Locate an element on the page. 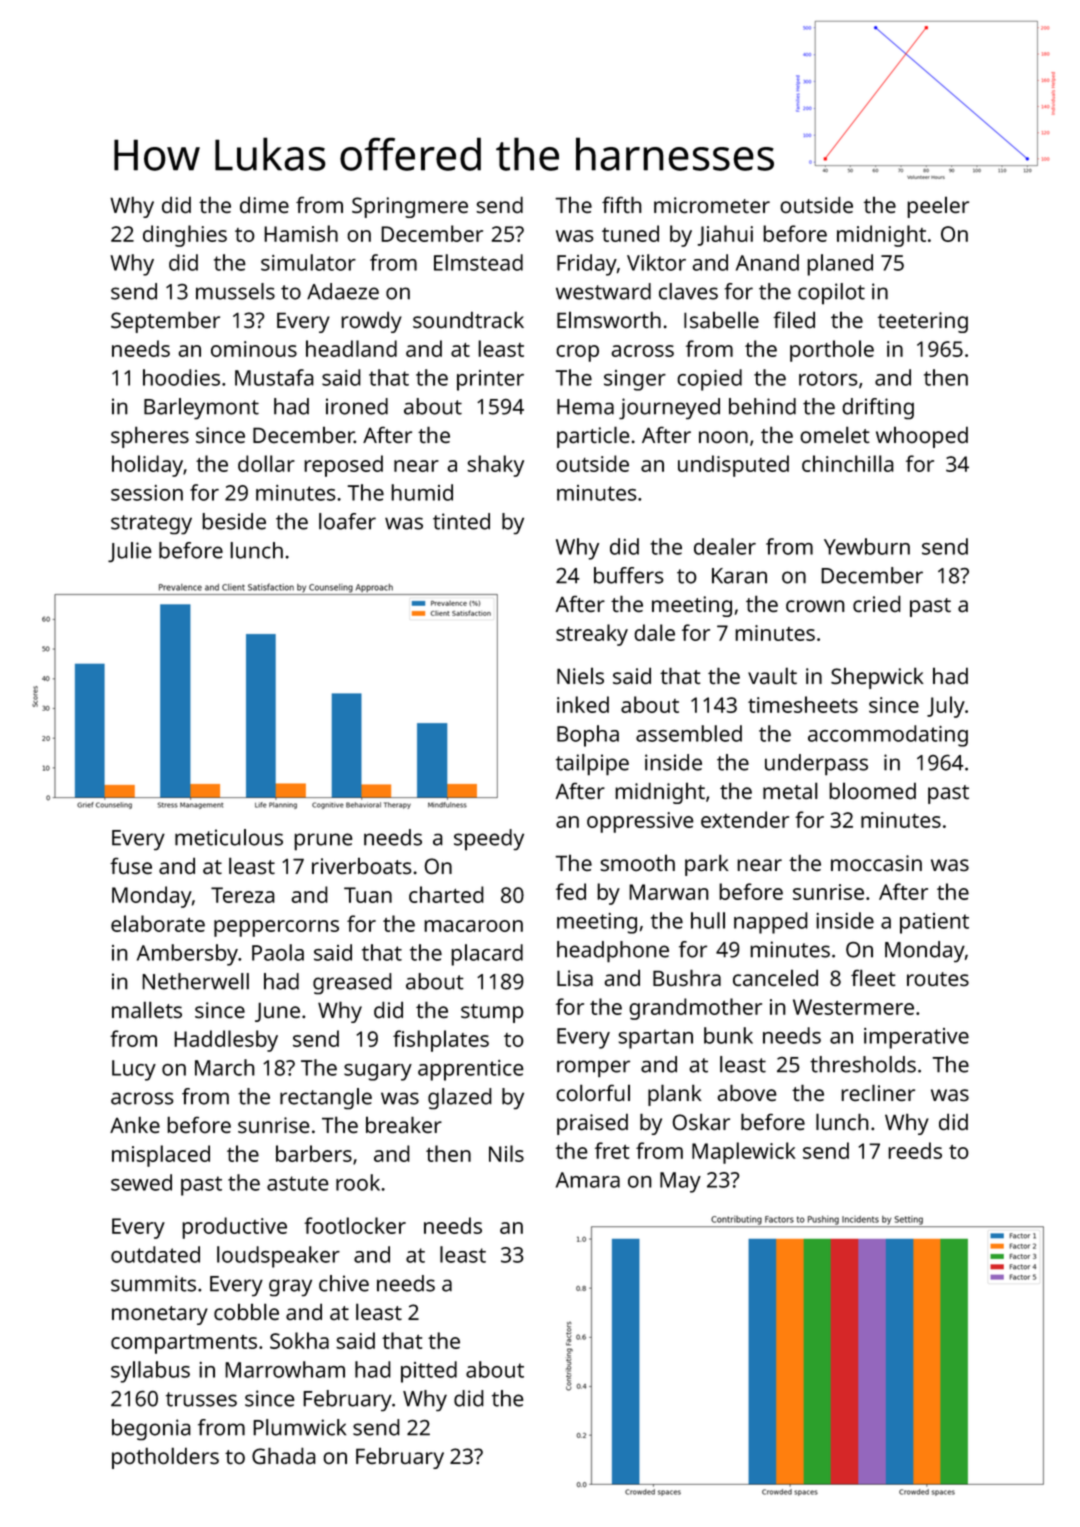 Image resolution: width=1080 pixels, height=1527 pixels. Anke is located at coordinates (135, 1124).
